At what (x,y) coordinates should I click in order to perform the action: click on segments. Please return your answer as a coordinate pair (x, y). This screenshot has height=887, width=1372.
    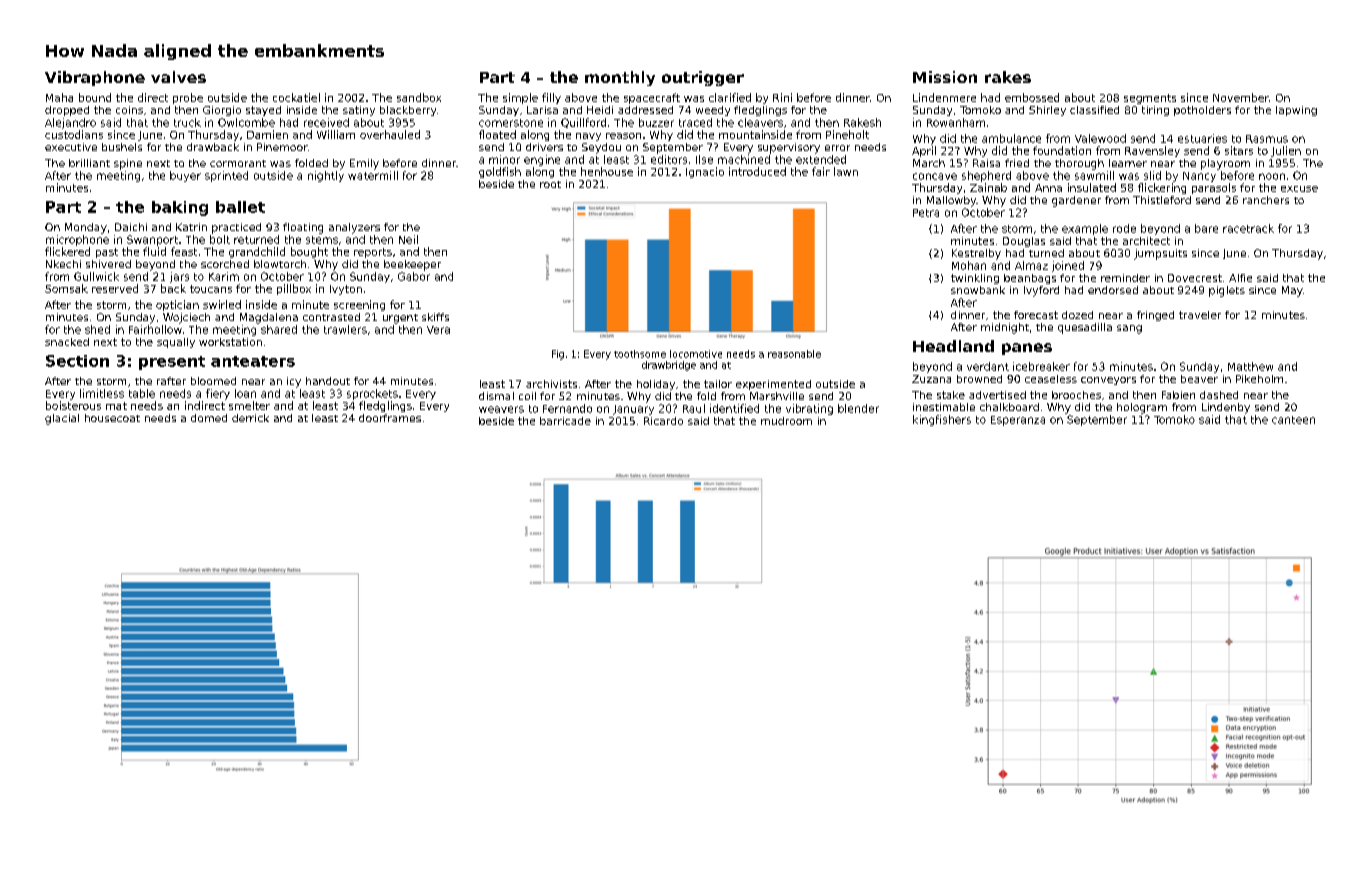
    Looking at the image, I should click on (1150, 99).
